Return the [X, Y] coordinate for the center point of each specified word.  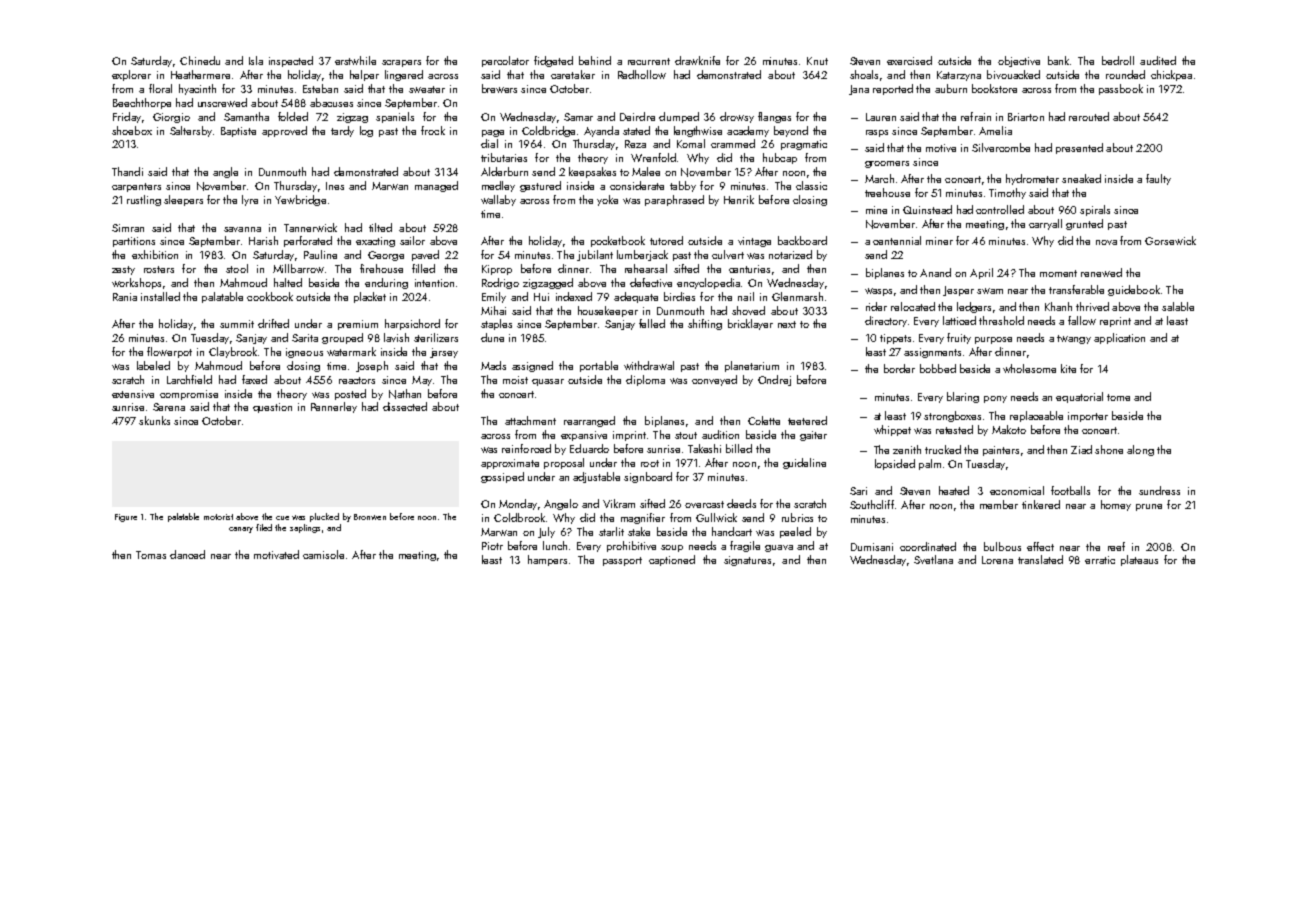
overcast [704, 504]
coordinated [928, 546]
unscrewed [222, 102]
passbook [1121, 89]
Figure [126, 518]
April [981, 273]
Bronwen [370, 517]
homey [1116, 505]
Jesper [958, 291]
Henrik [739, 199]
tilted [380, 227]
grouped [342, 338]
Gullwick [716, 517]
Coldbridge [548, 131]
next [787, 324]
